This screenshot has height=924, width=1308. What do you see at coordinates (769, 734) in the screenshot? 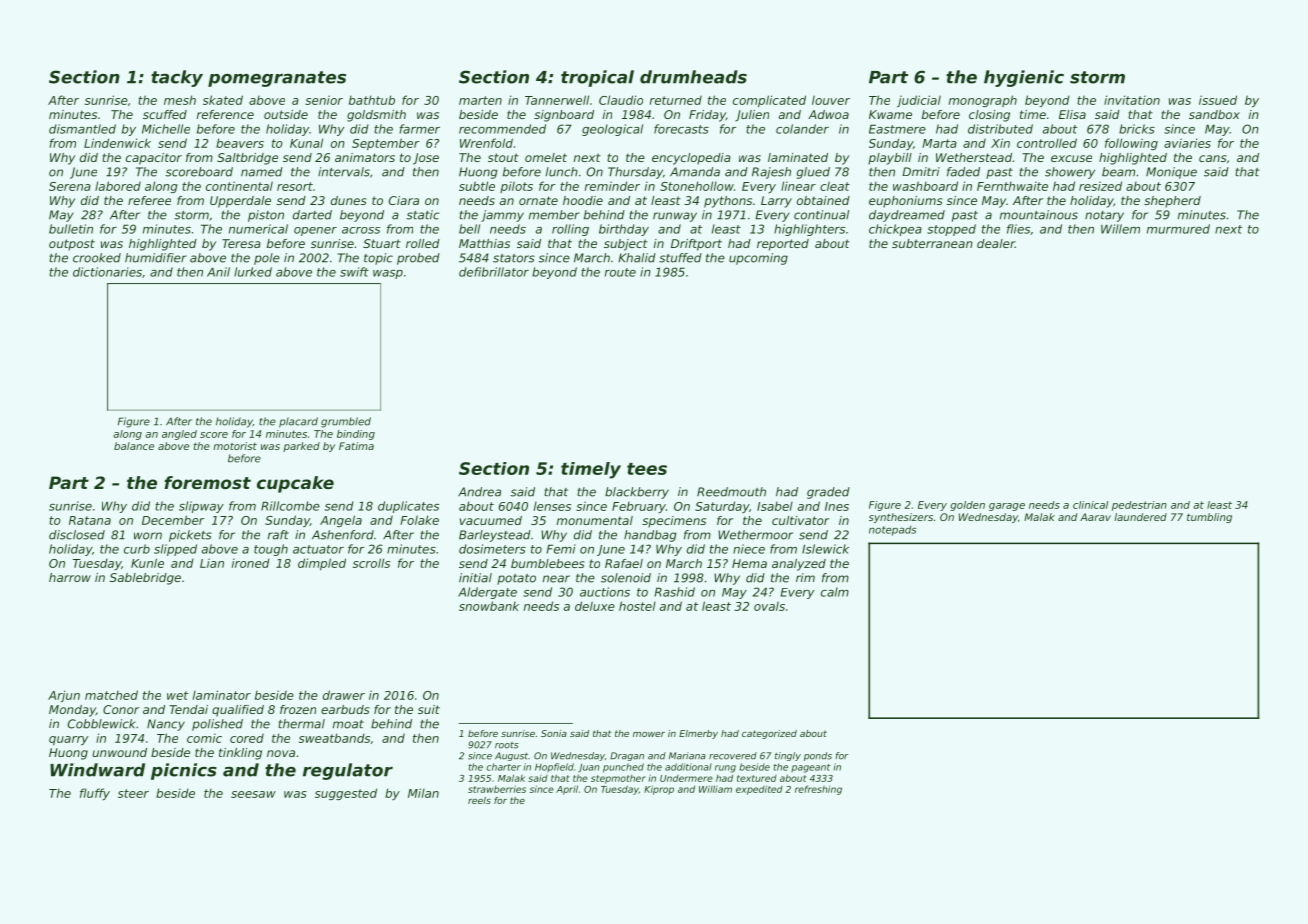
I see `categorized` at bounding box center [769, 734].
